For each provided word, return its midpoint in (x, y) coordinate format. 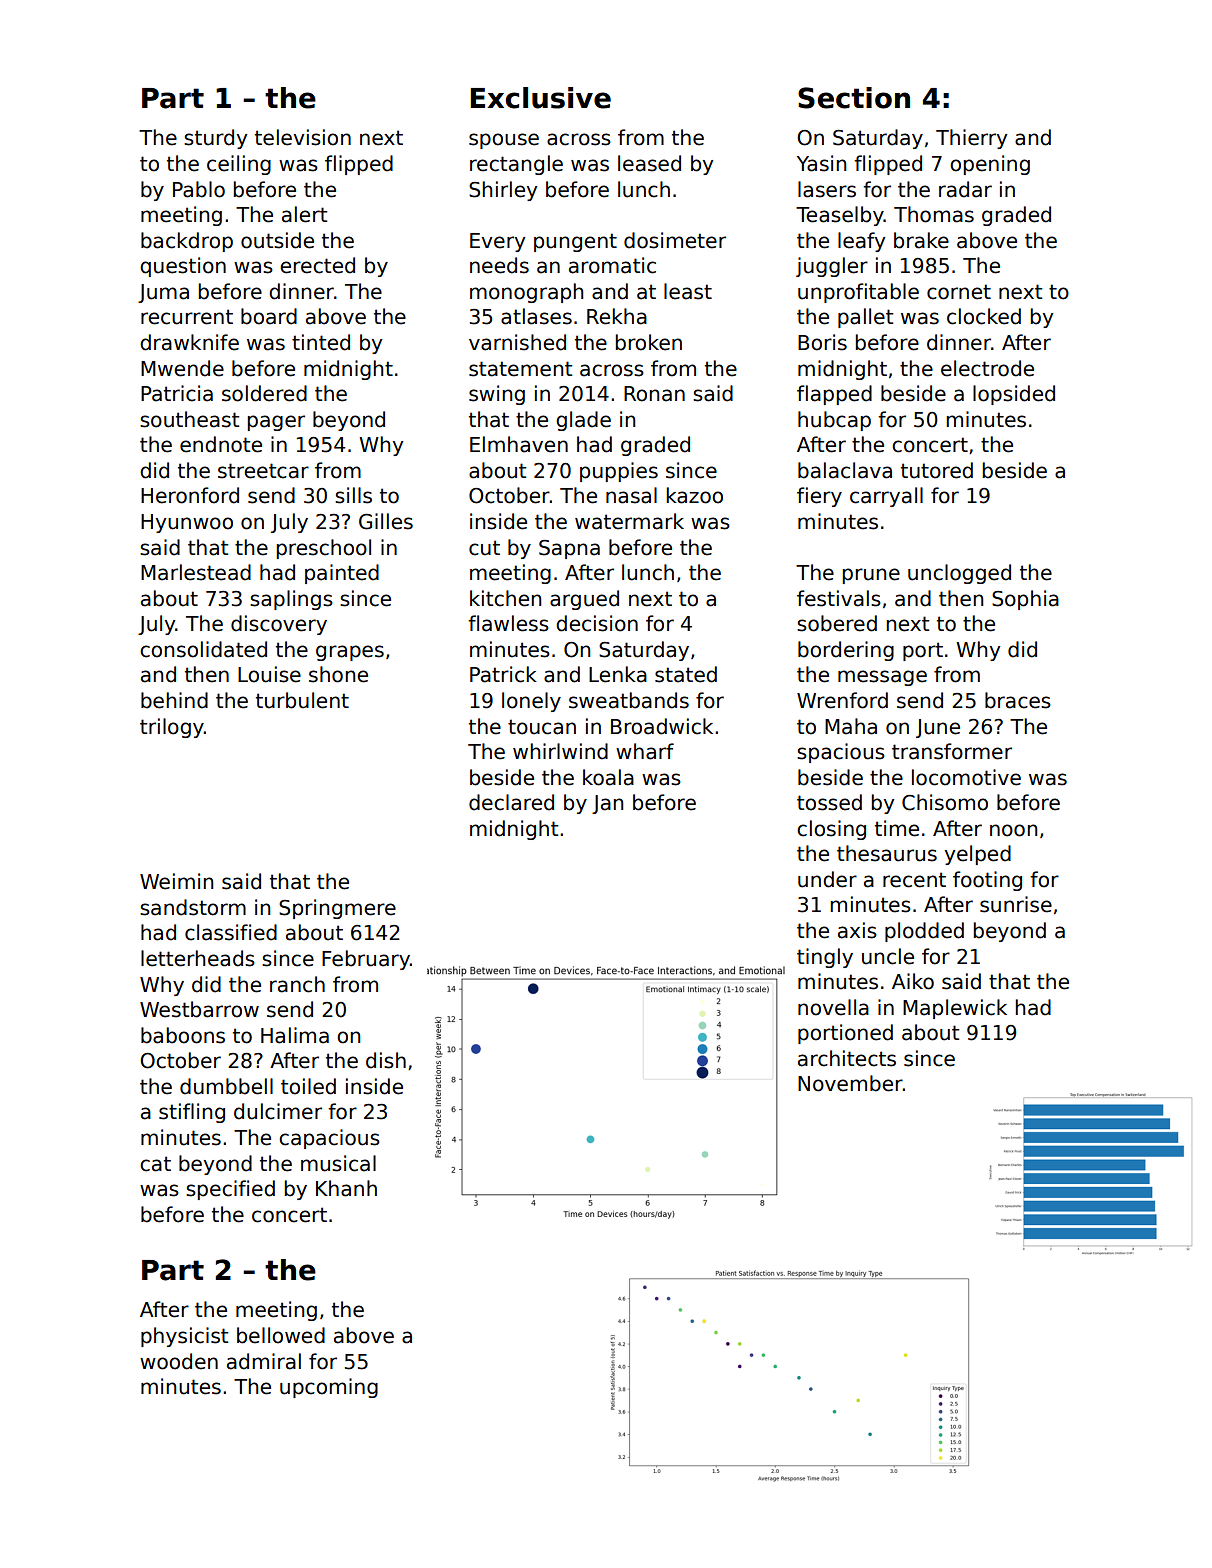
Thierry (972, 139)
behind (174, 700)
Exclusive (541, 98)
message (882, 678)
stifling (192, 1113)
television (303, 137)
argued (584, 600)
